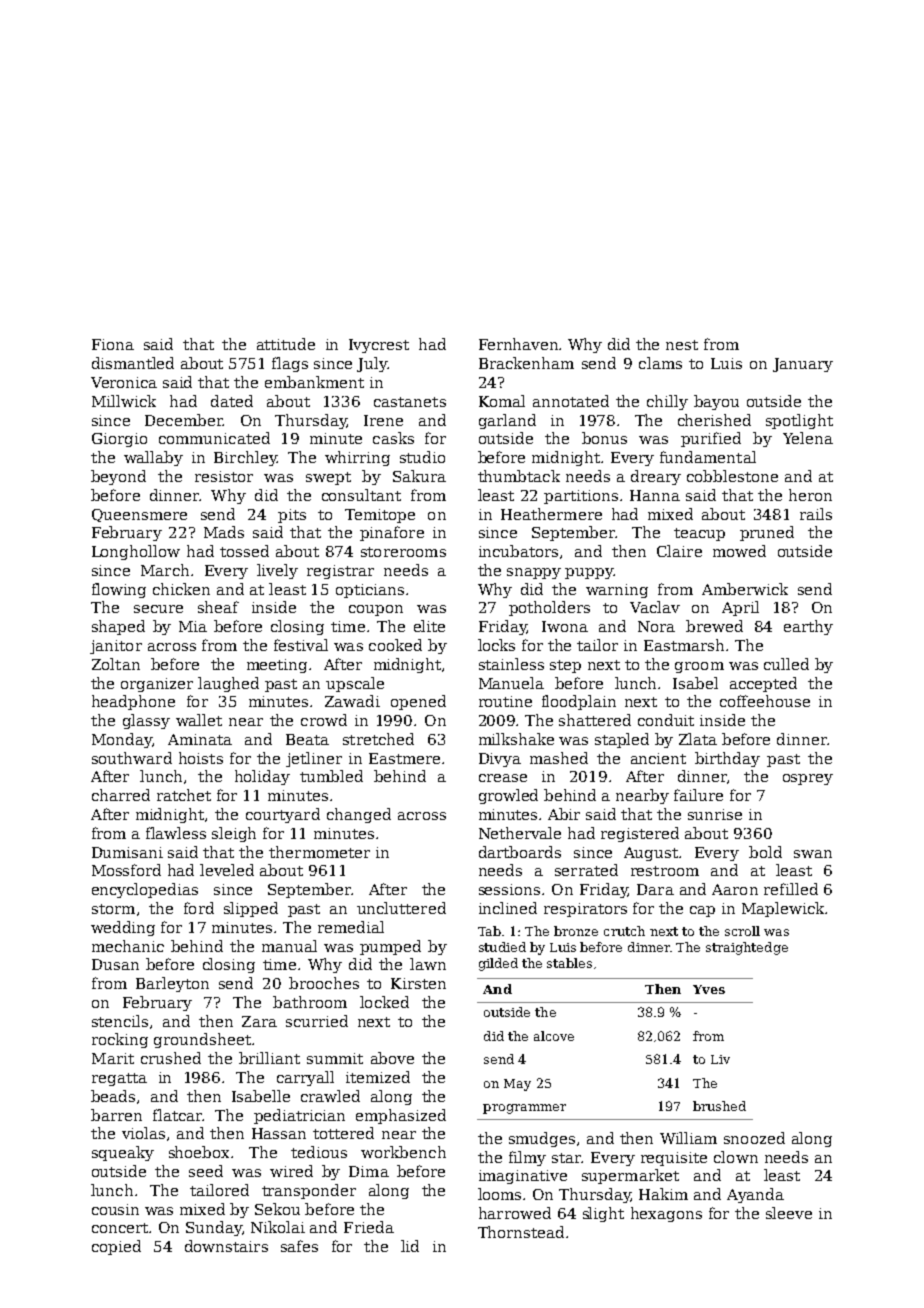 This page has width=924, height=1308. Describe the element at coordinates (401, 908) in the page. I see `uncluttered` at that location.
